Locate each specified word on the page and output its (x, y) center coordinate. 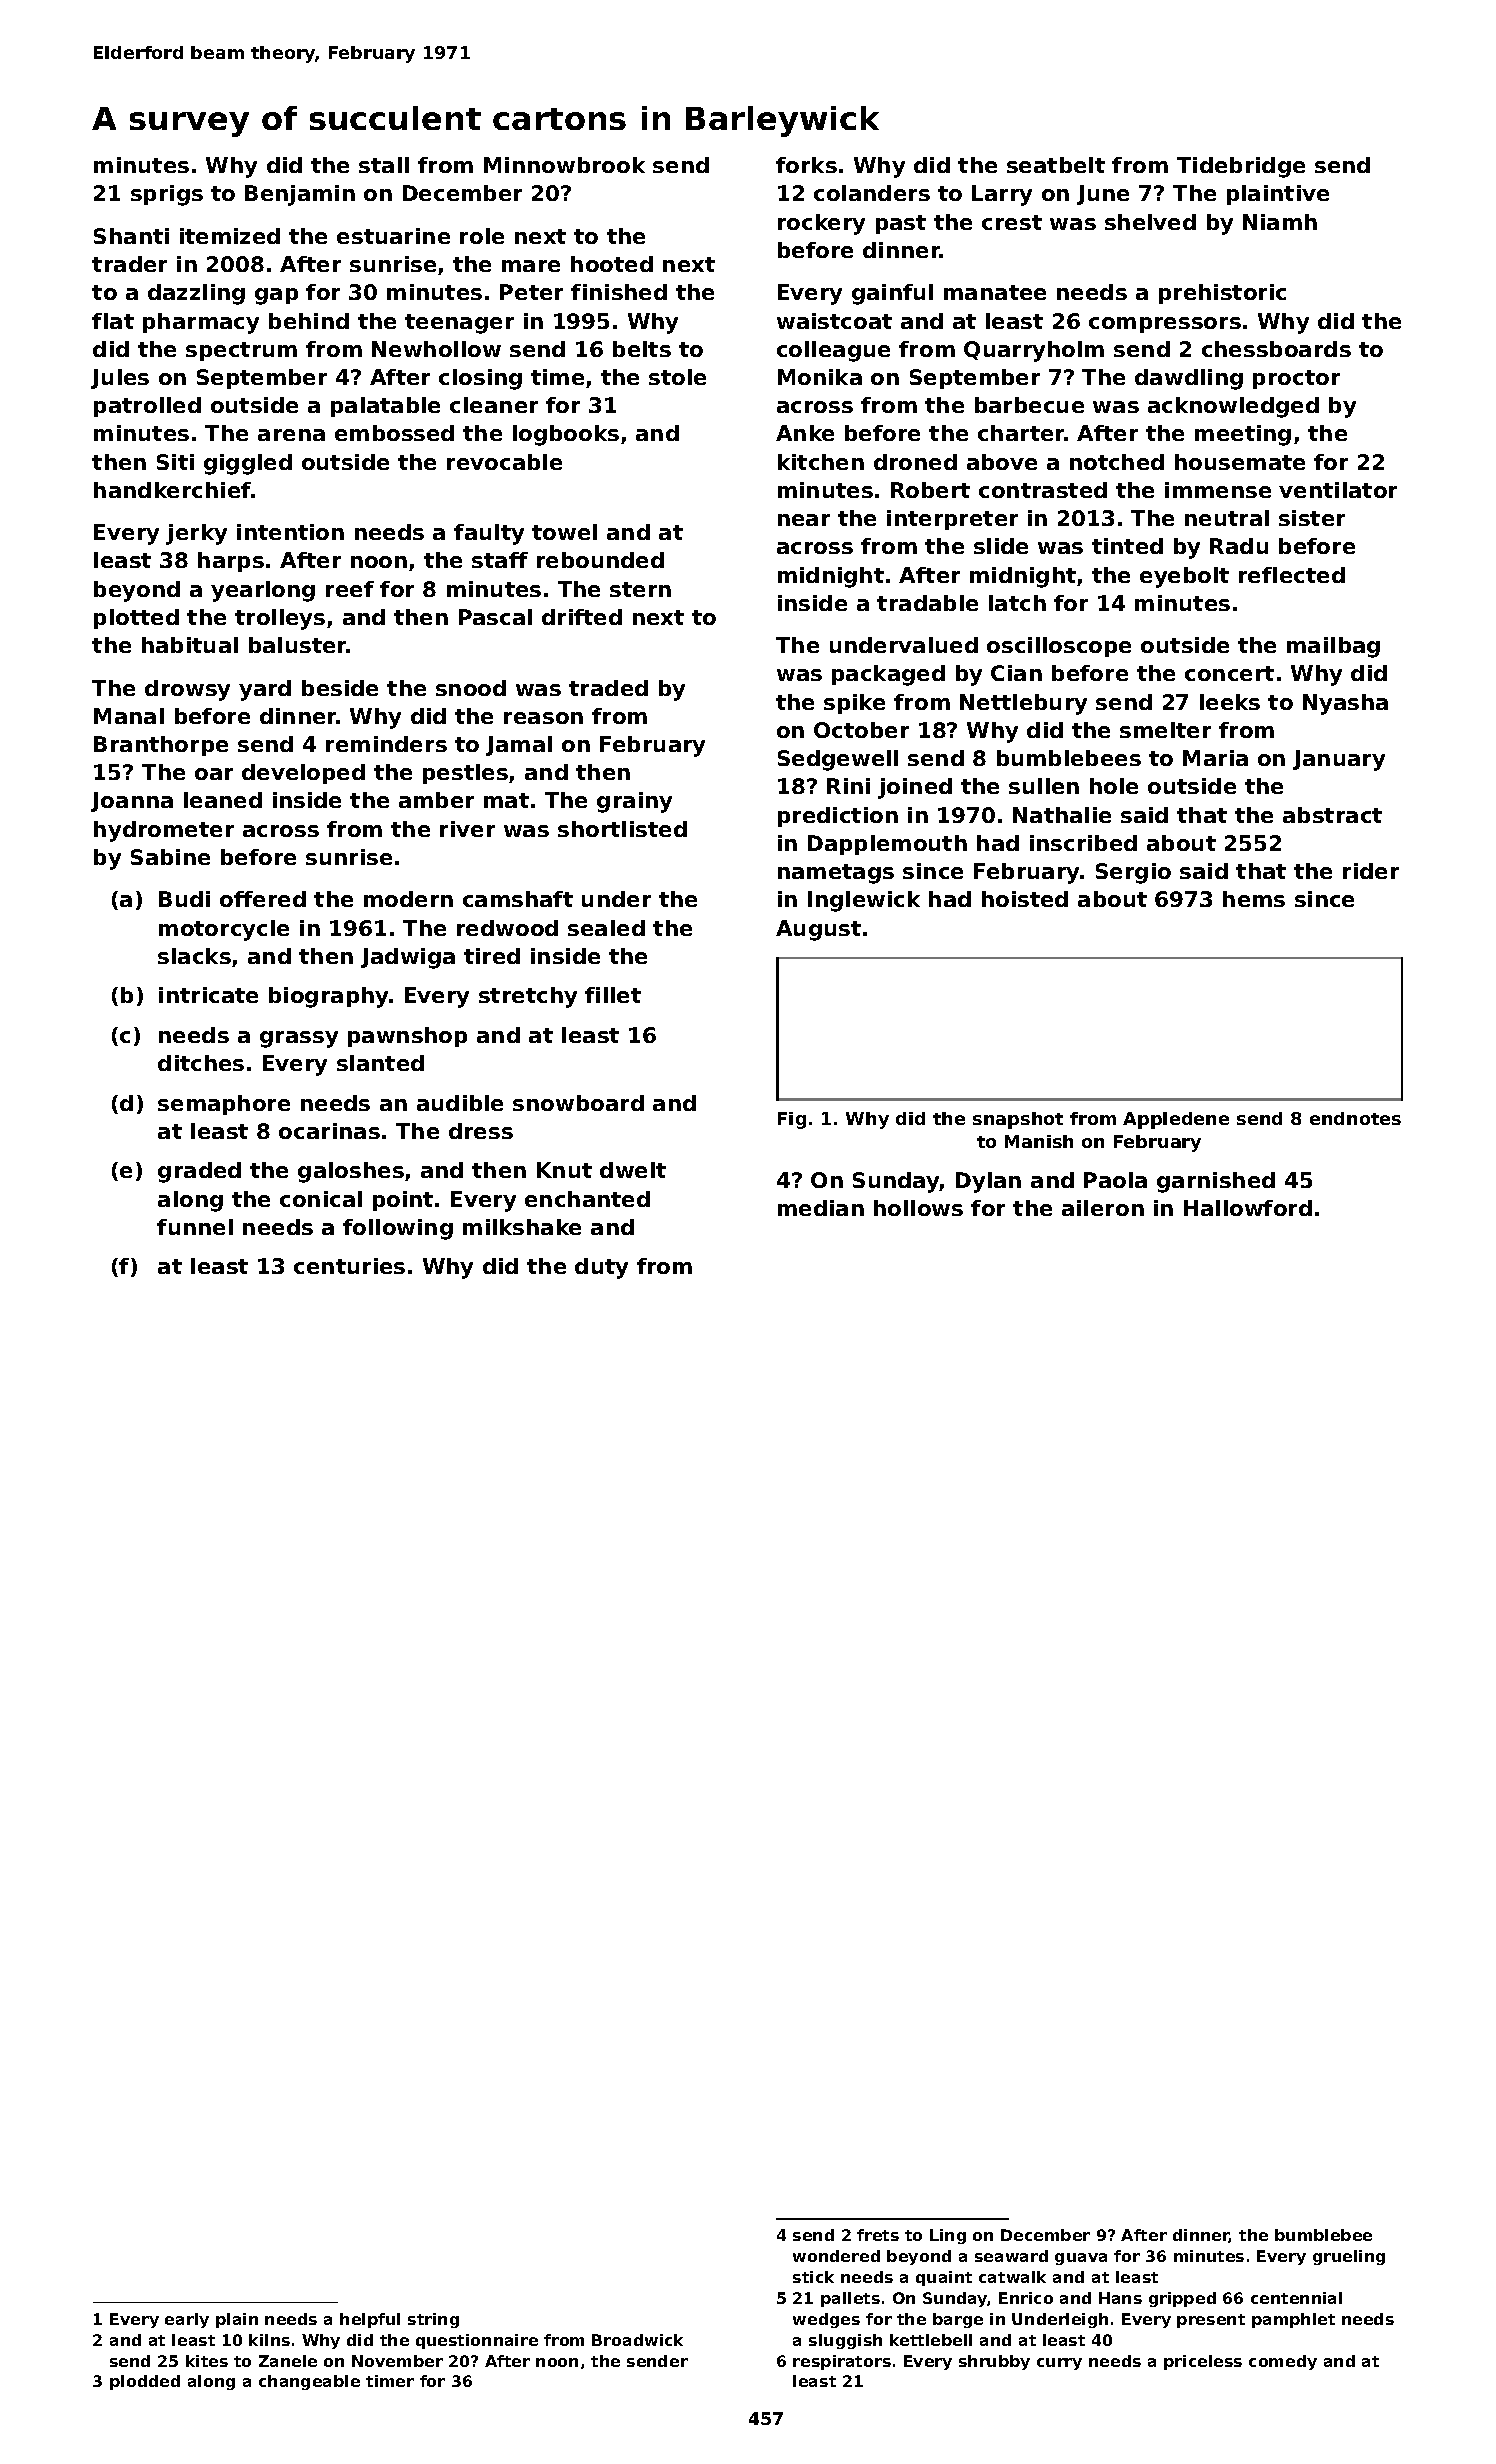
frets (878, 2235)
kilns (269, 2340)
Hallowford (1248, 1208)
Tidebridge (1241, 167)
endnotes (1355, 1118)
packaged (888, 675)
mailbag (1333, 647)
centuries (349, 1266)
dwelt (633, 1170)
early (187, 2320)
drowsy (187, 690)
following (398, 1229)
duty (601, 1268)
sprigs (167, 195)
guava (1081, 2259)
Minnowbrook (564, 165)
